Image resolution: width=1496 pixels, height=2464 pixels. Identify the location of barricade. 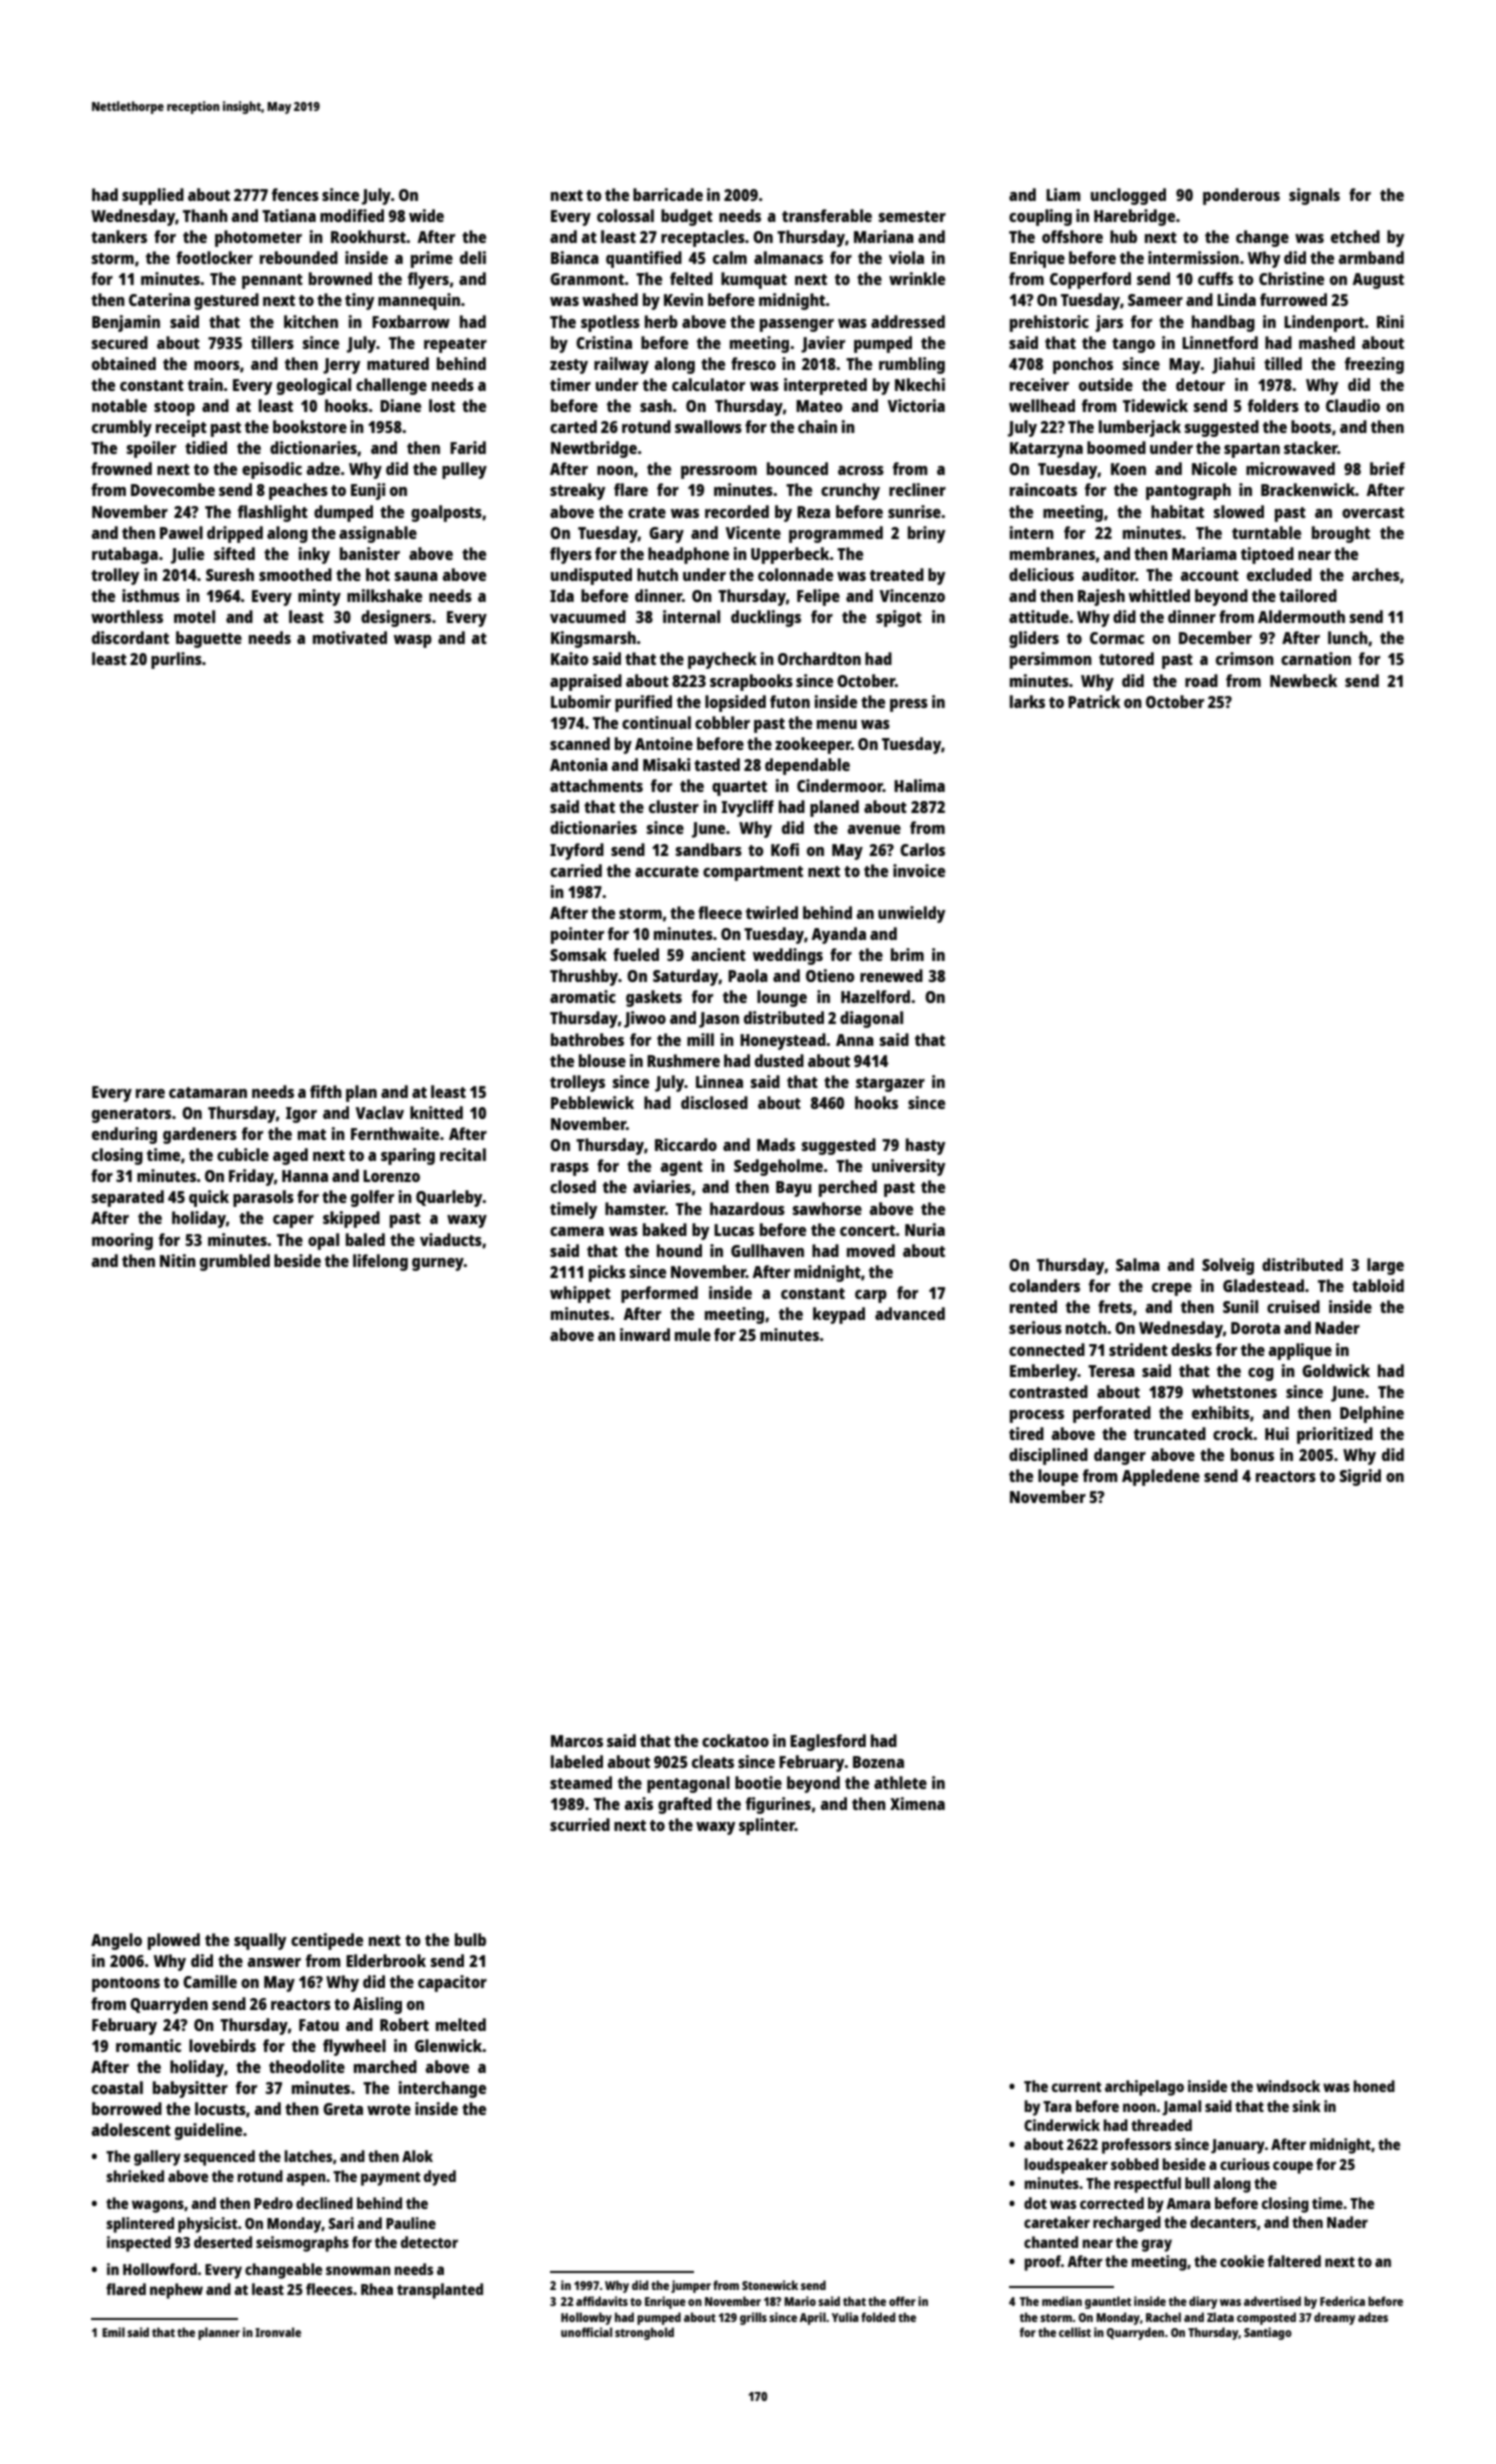
(668, 194).
